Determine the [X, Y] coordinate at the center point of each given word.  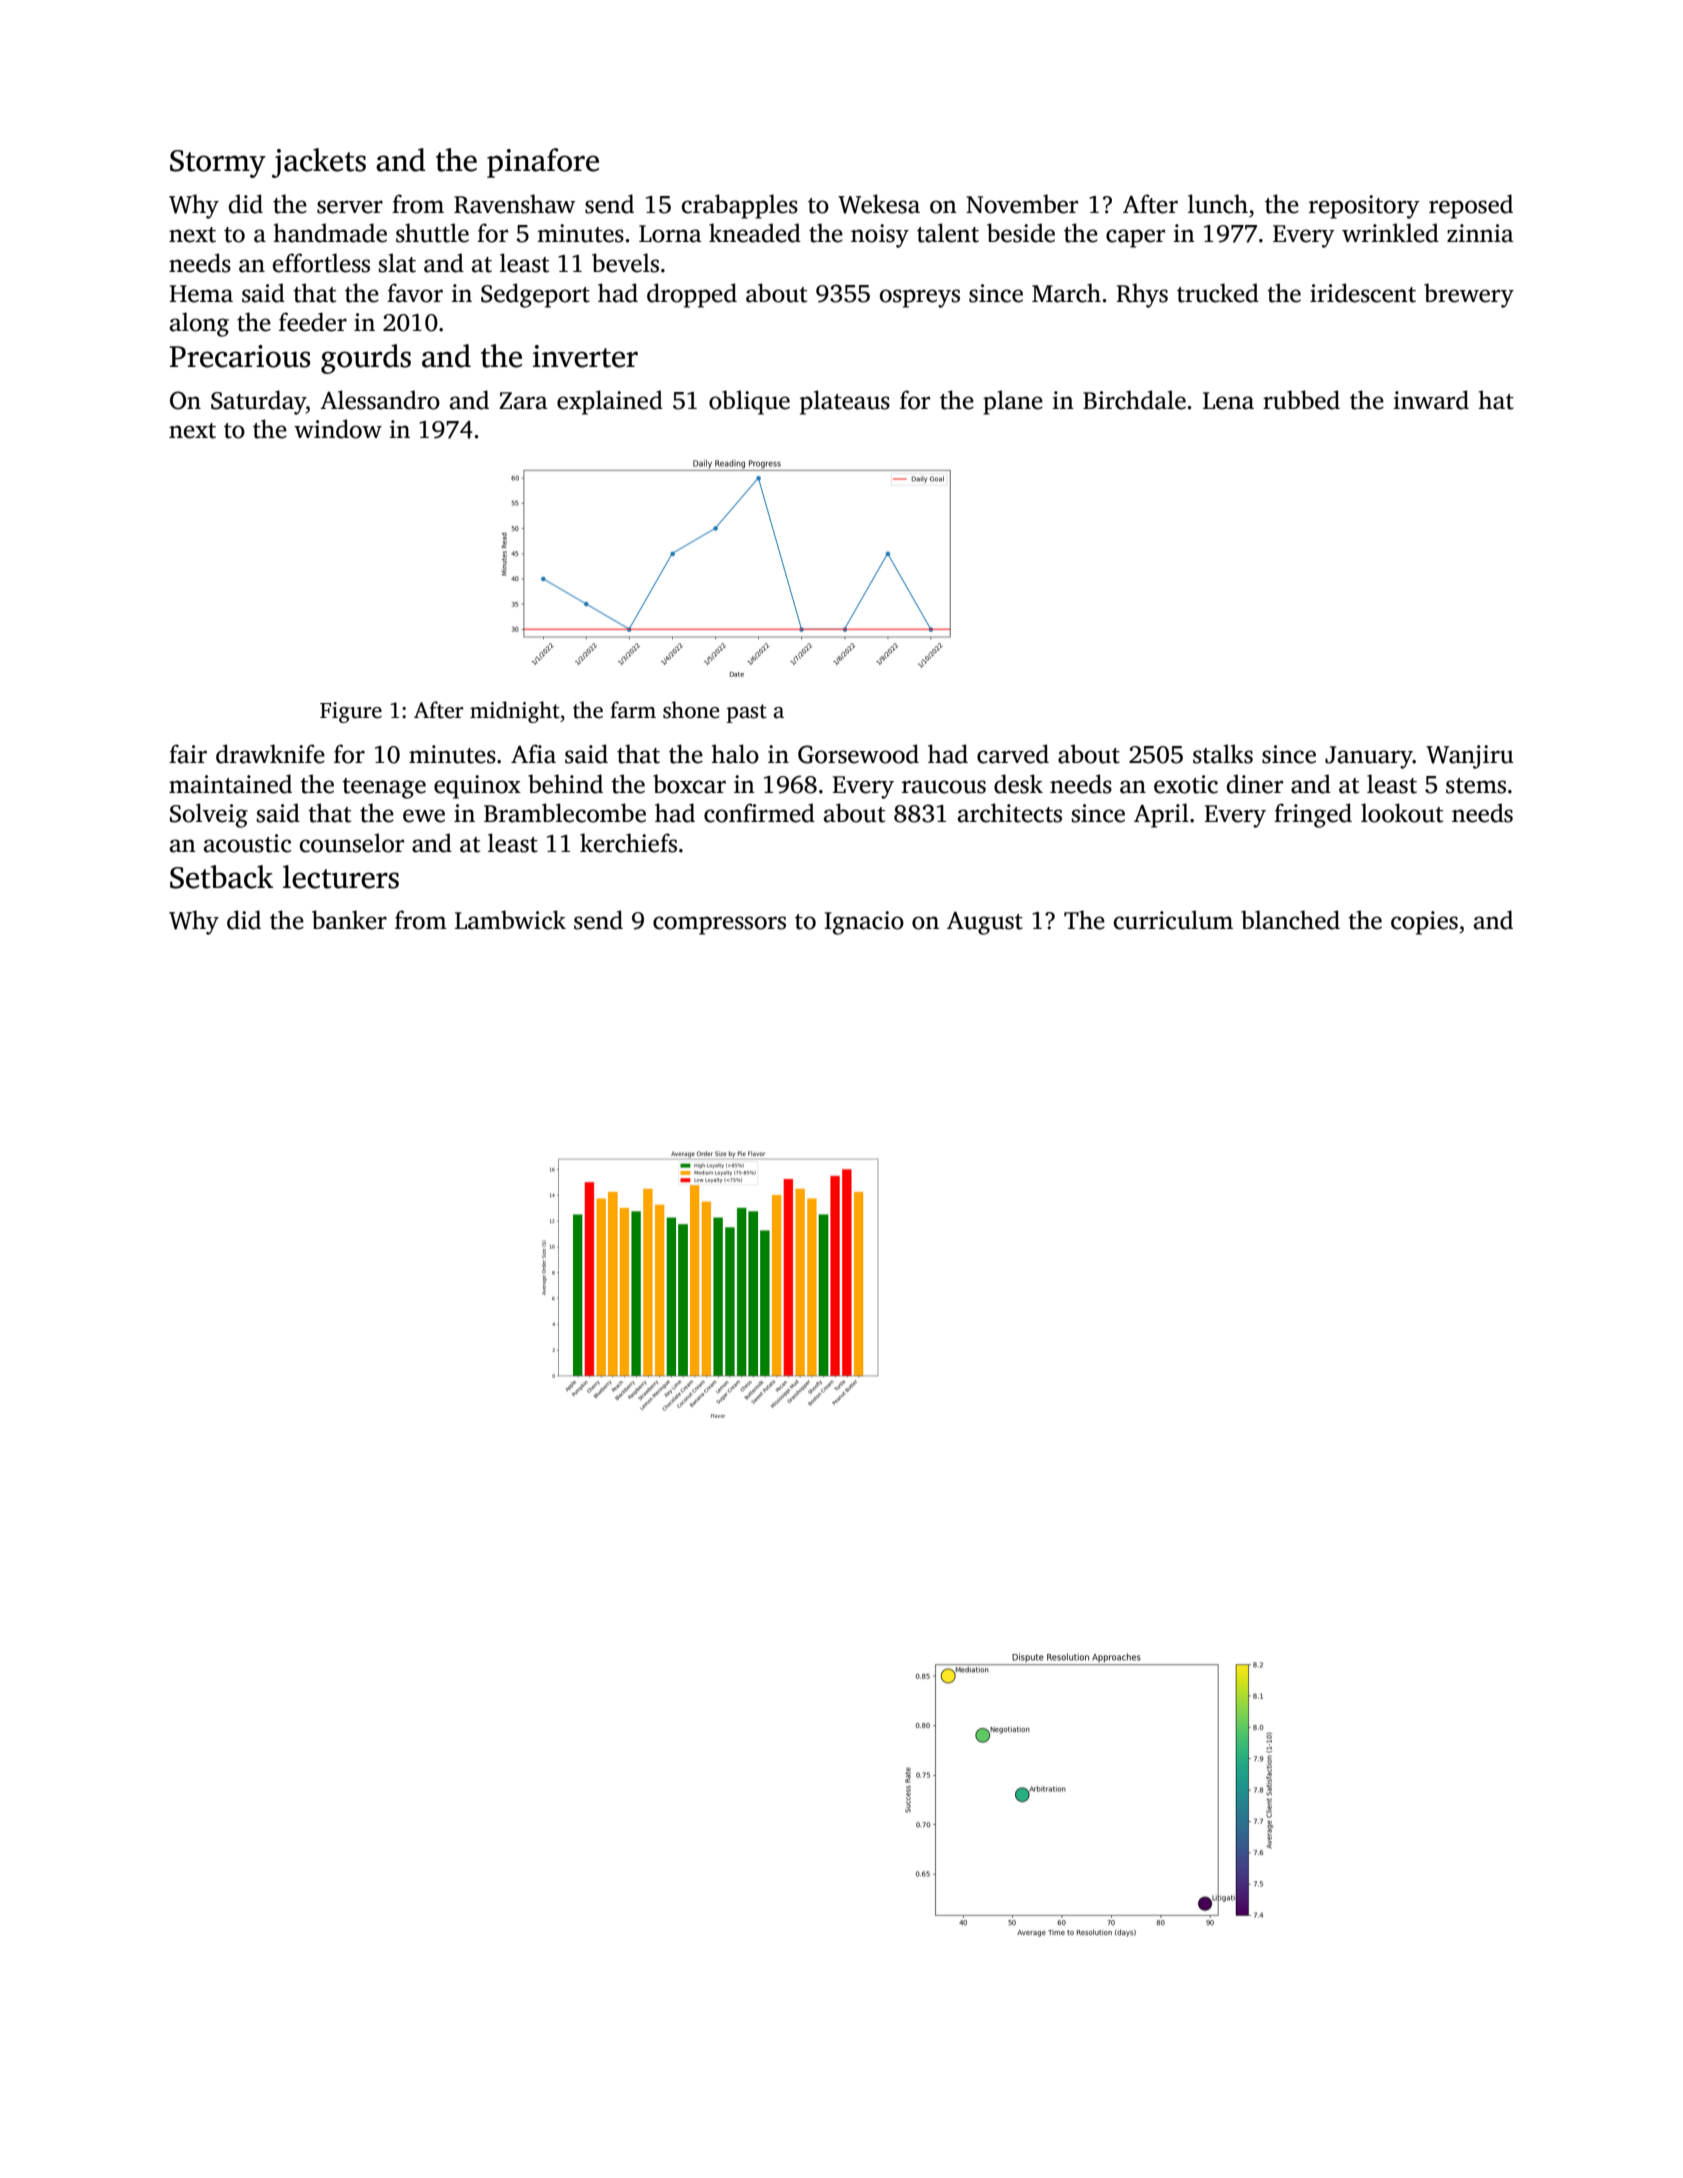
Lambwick [510, 920]
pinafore [543, 163]
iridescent [1363, 293]
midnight [515, 712]
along [199, 324]
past [747, 713]
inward [1431, 400]
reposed [1471, 206]
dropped [692, 295]
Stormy [218, 164]
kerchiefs [628, 843]
